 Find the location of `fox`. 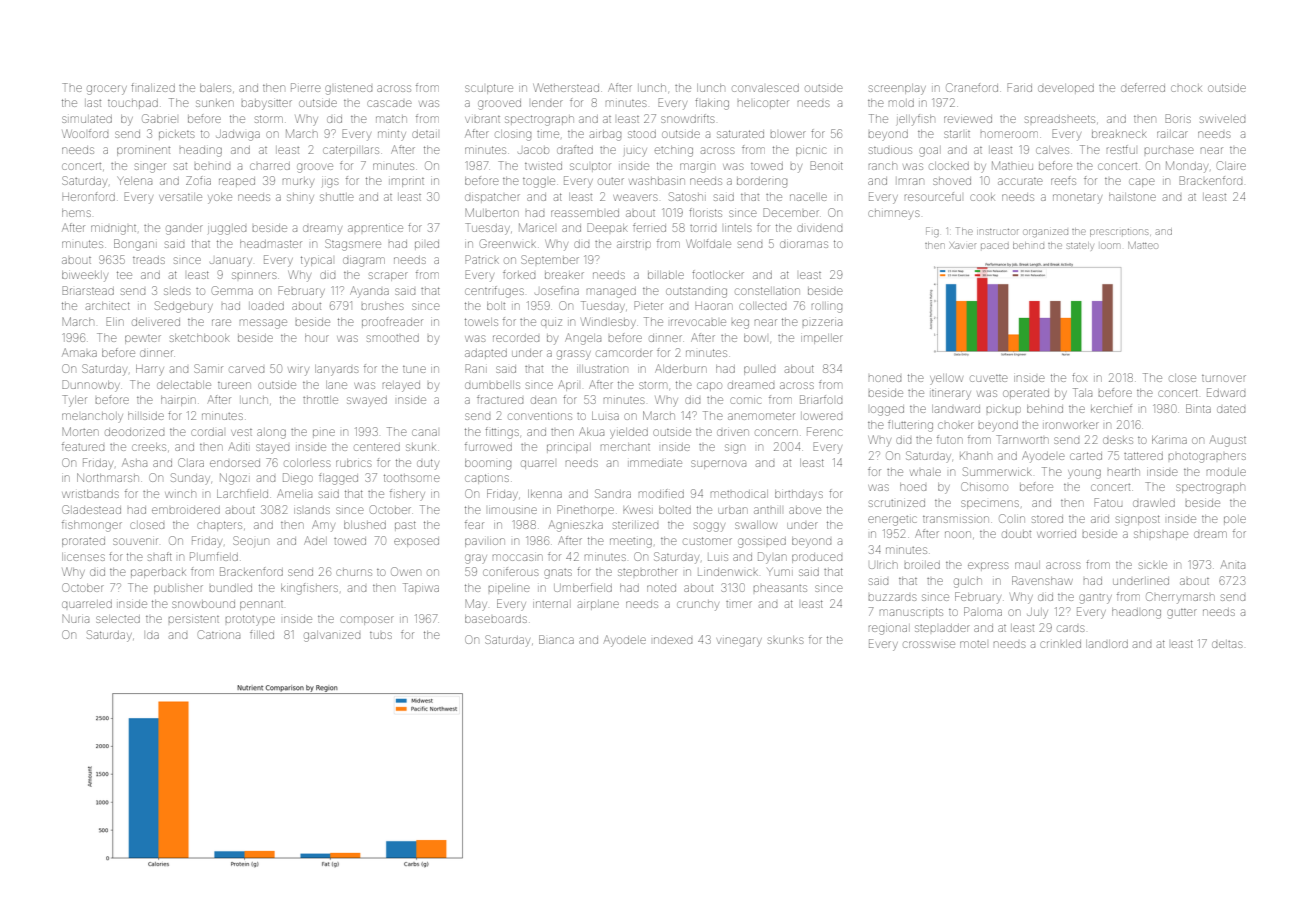

fox is located at coordinates (1079, 377).
